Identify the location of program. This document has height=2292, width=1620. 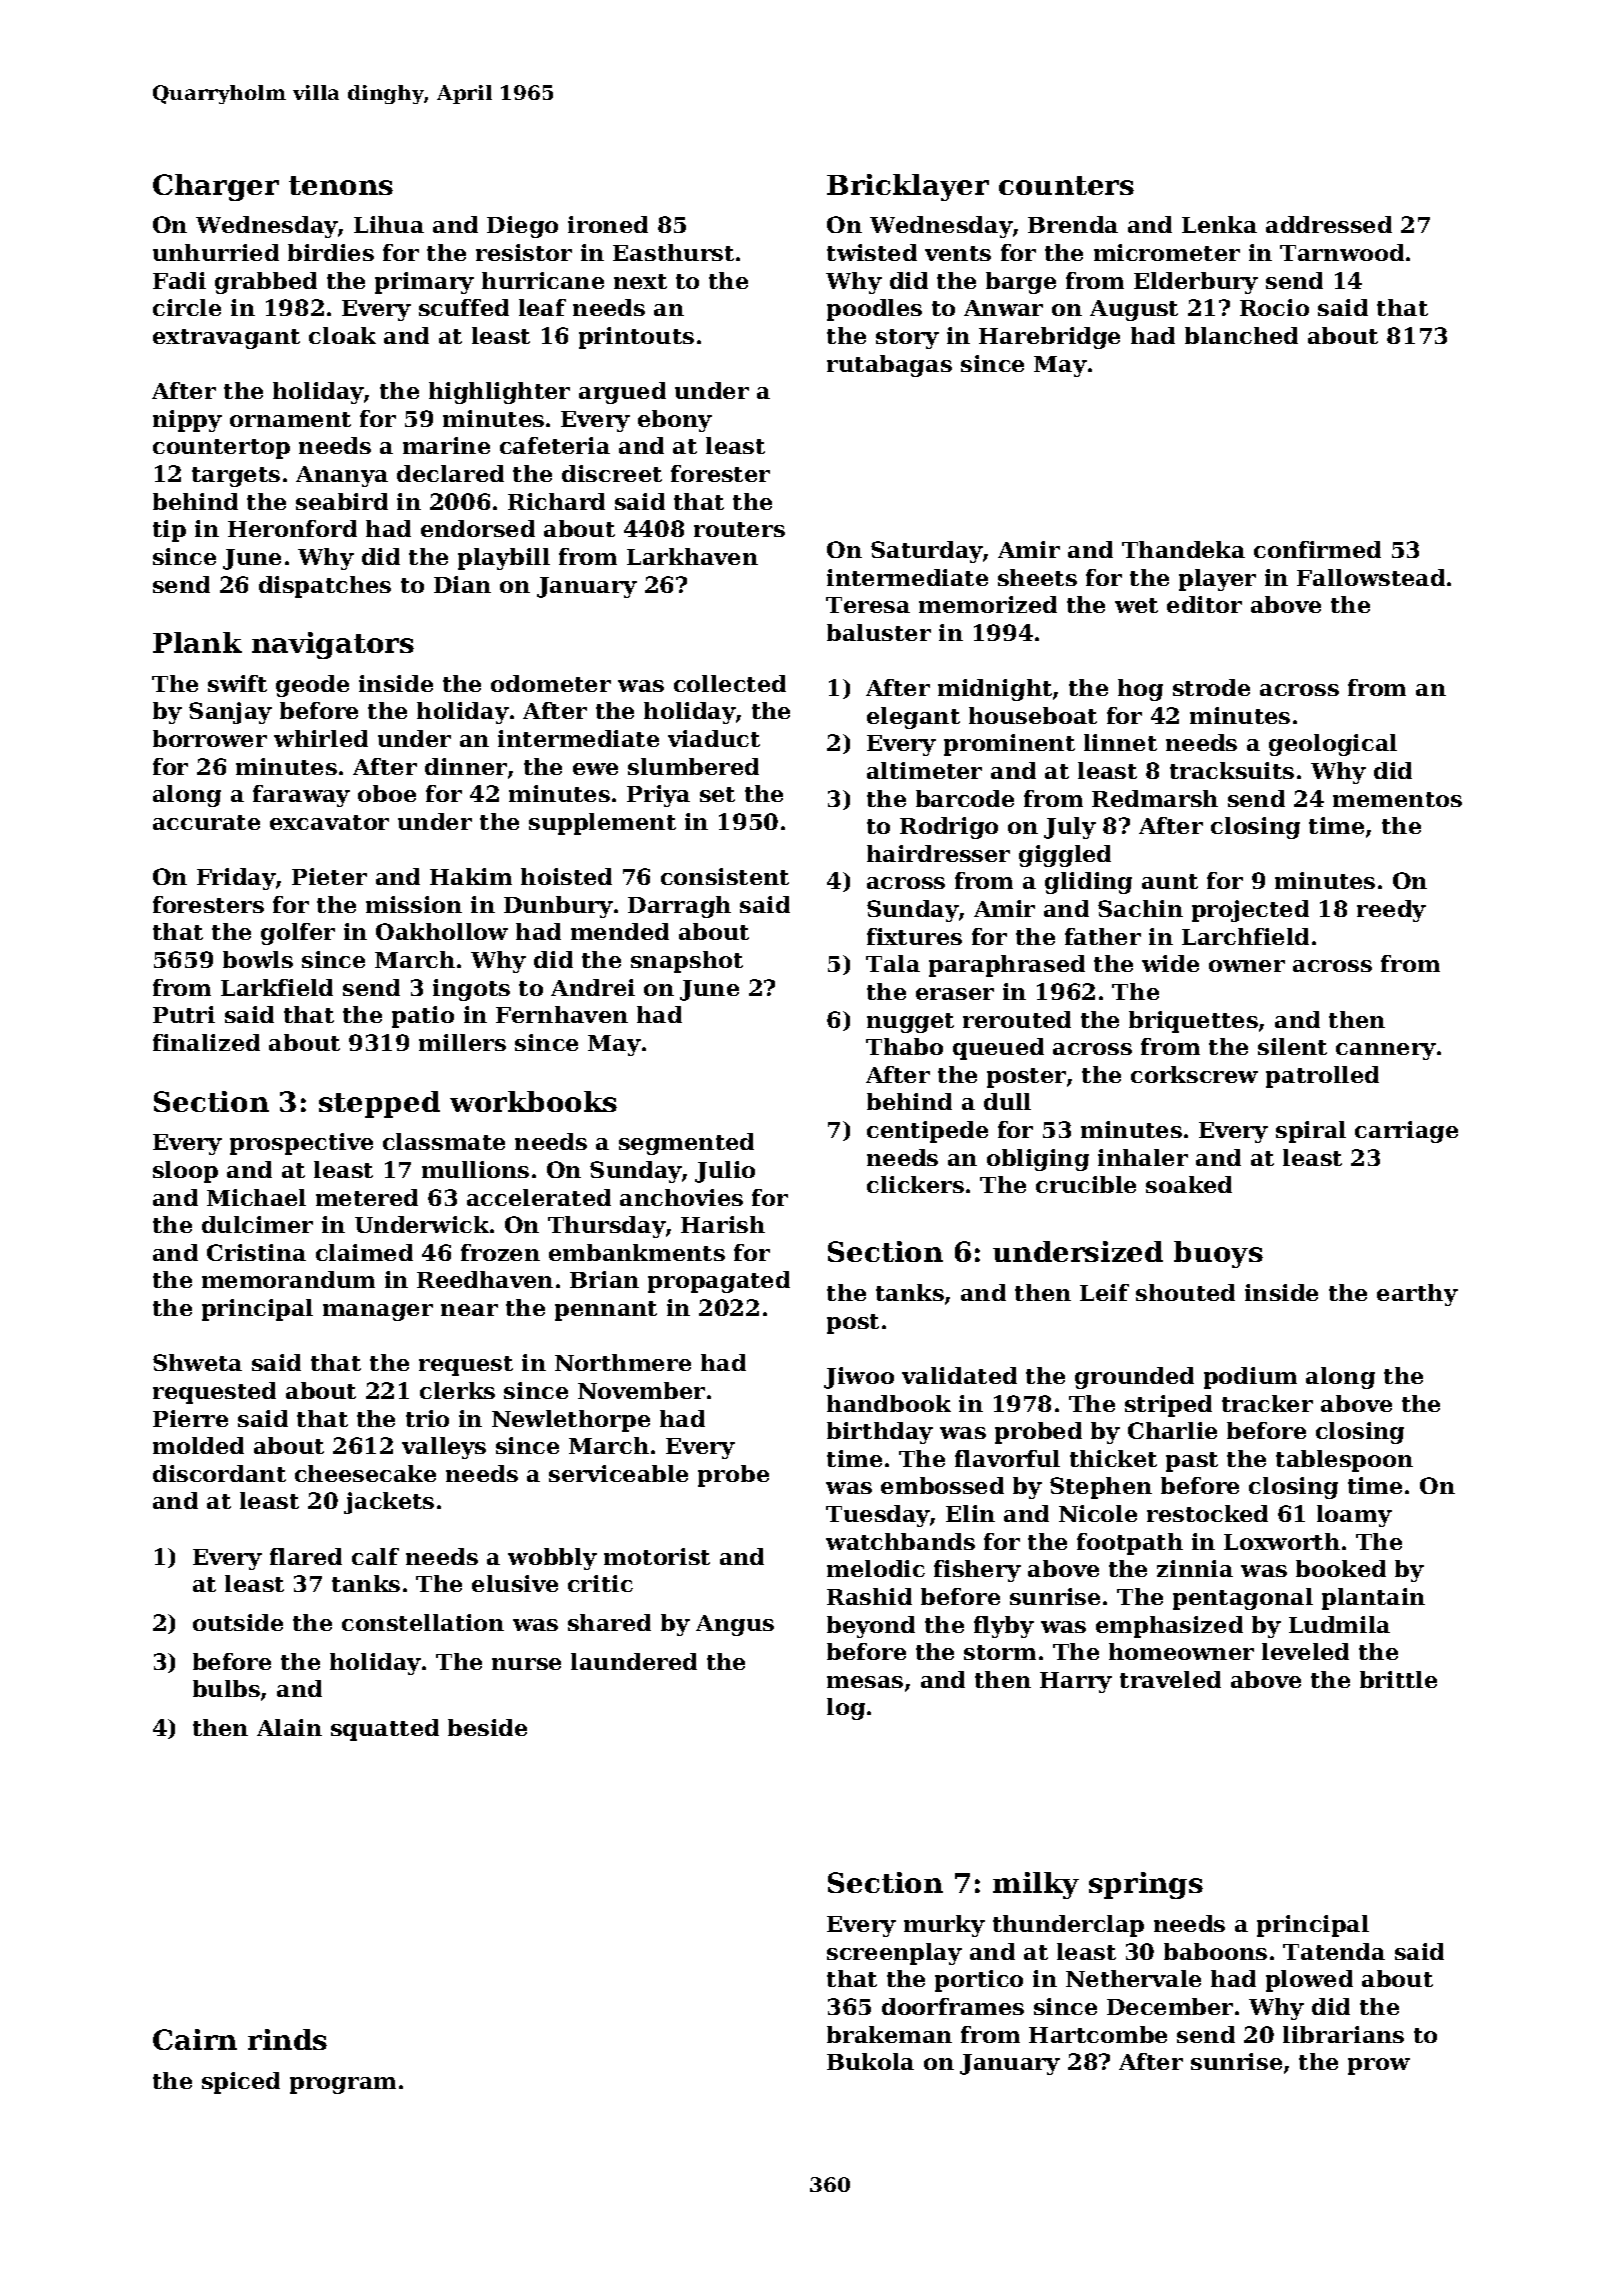
(343, 2085).
